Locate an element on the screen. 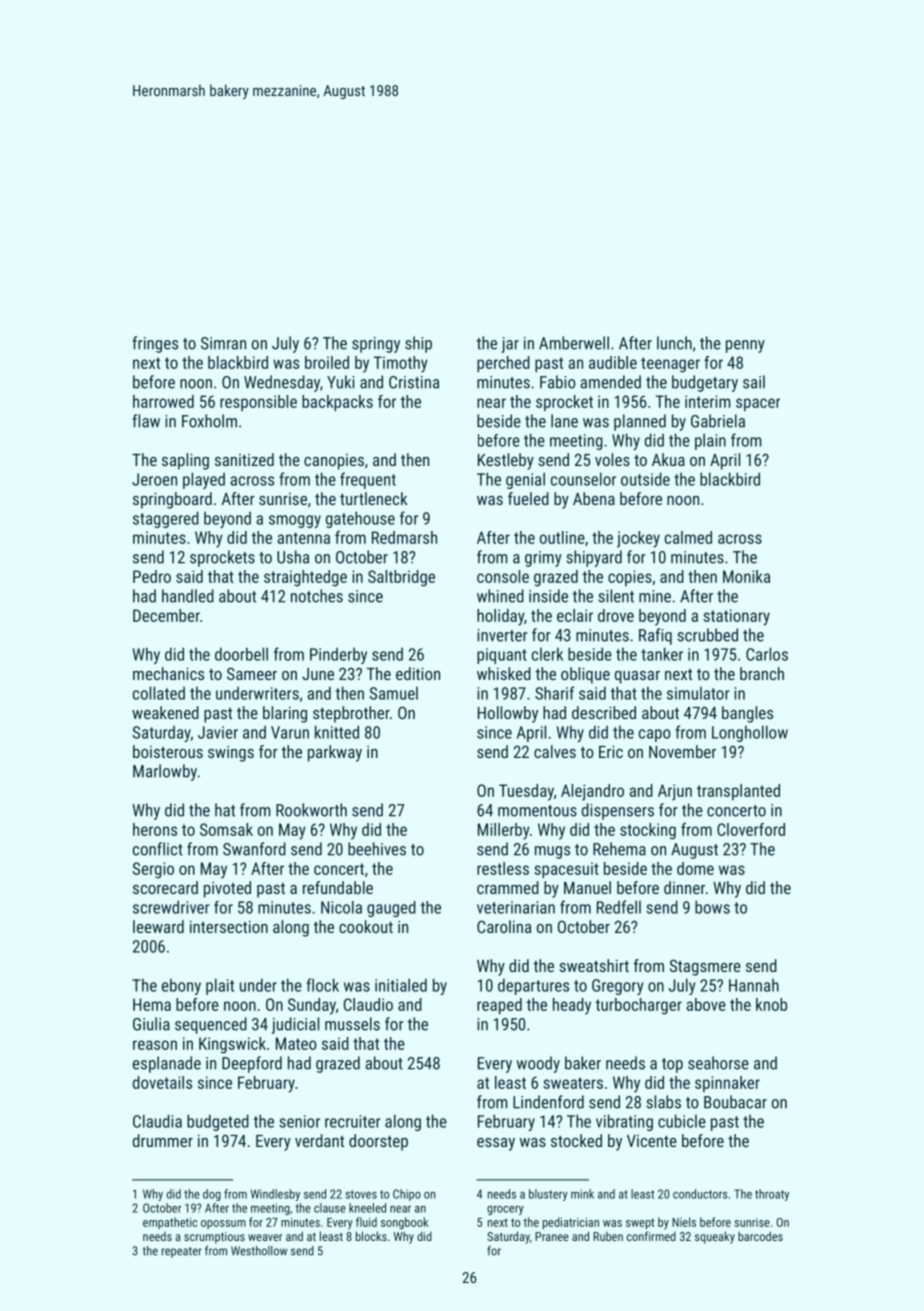 Image resolution: width=924 pixels, height=1311 pixels. handled is located at coordinates (188, 596).
